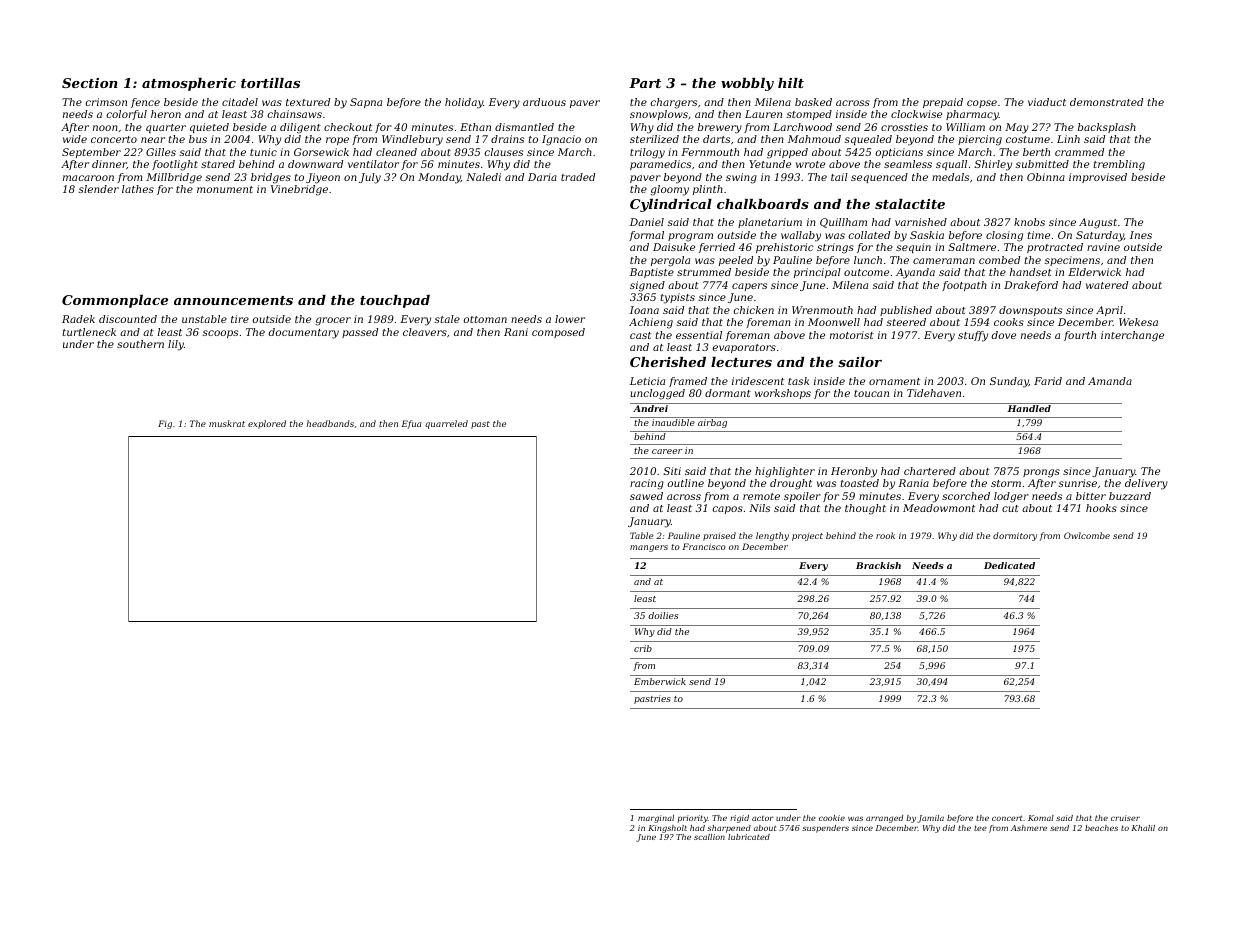 This screenshot has width=1233, height=952. I want to click on hooks, so click(1101, 508).
